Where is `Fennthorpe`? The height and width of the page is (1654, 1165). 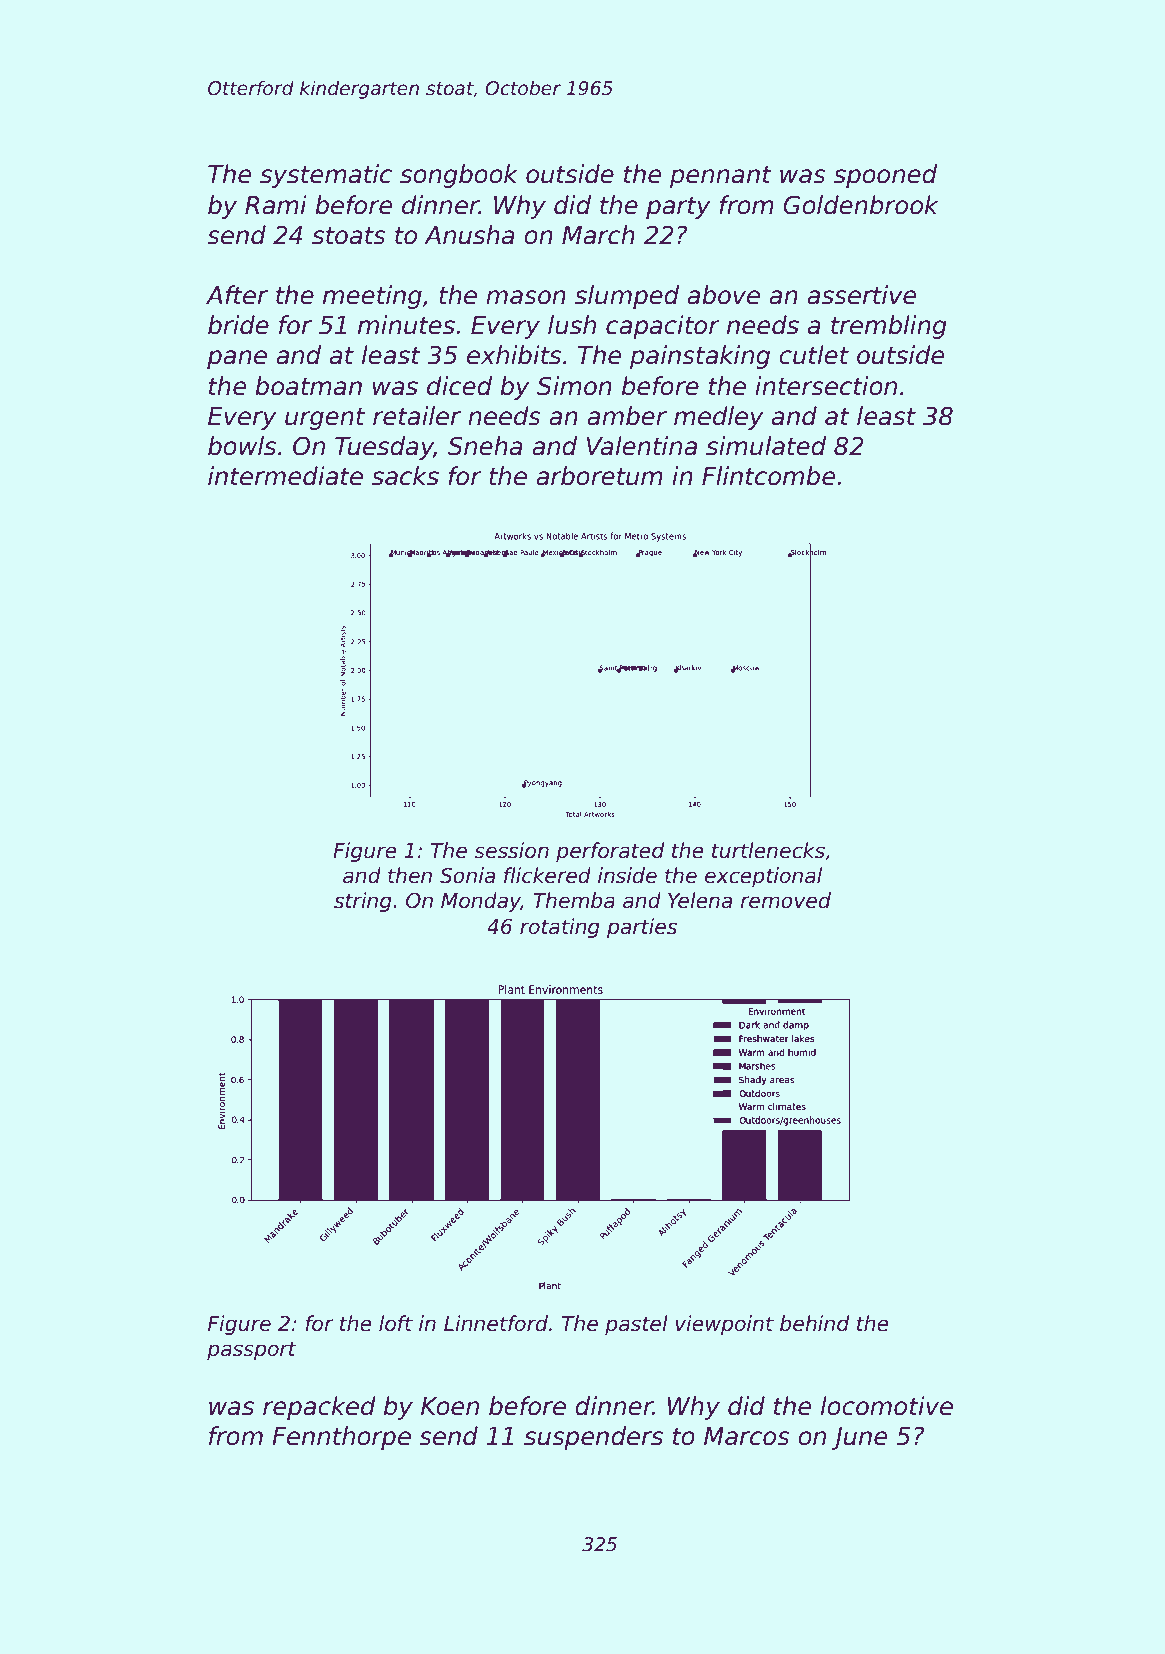 Fennthorpe is located at coordinates (341, 1438).
